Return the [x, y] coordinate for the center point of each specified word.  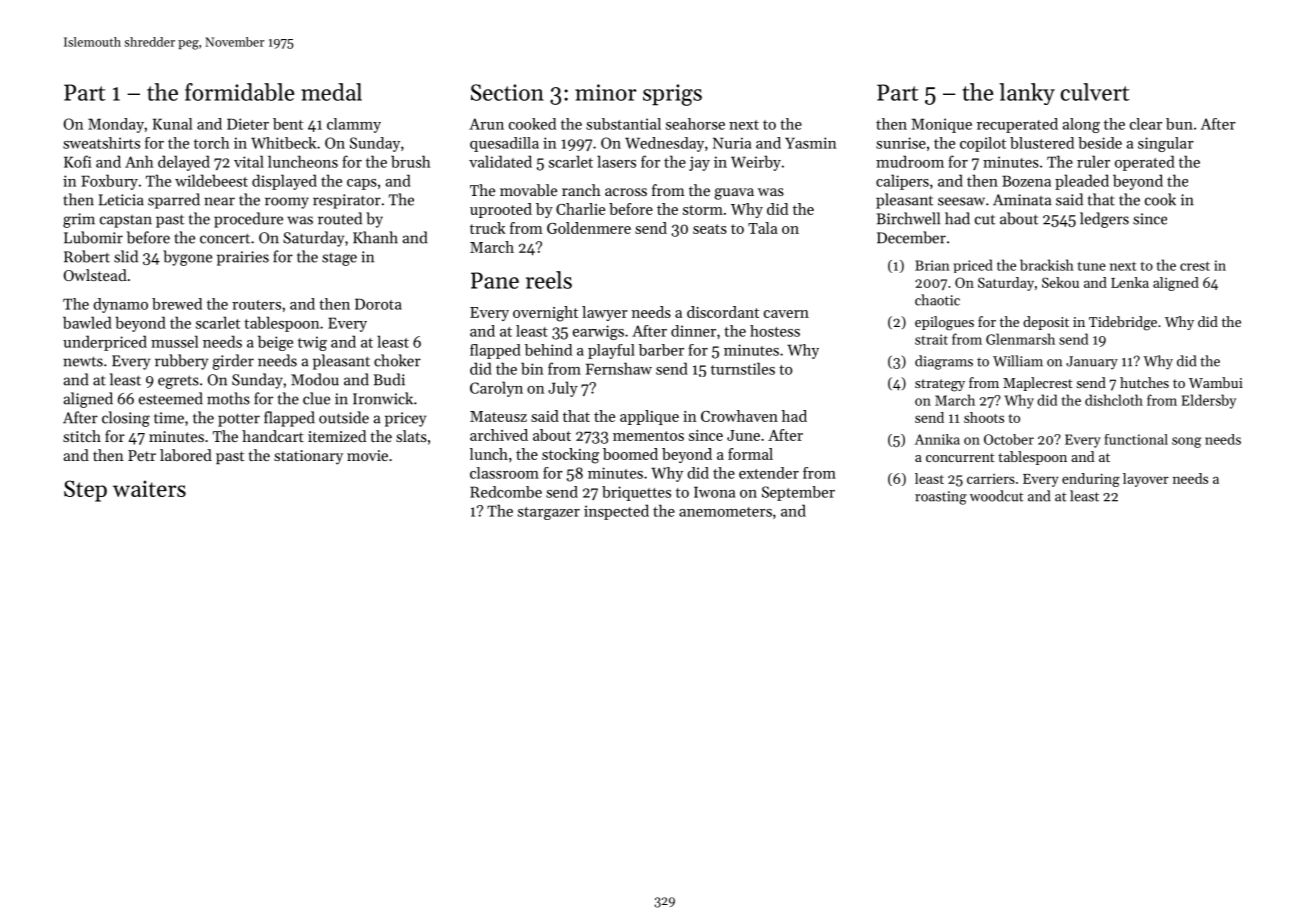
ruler [1093, 161]
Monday [116, 125]
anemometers [725, 512]
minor [606, 92]
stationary [308, 457]
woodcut [997, 496]
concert [225, 238]
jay [699, 163]
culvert [1095, 92]
